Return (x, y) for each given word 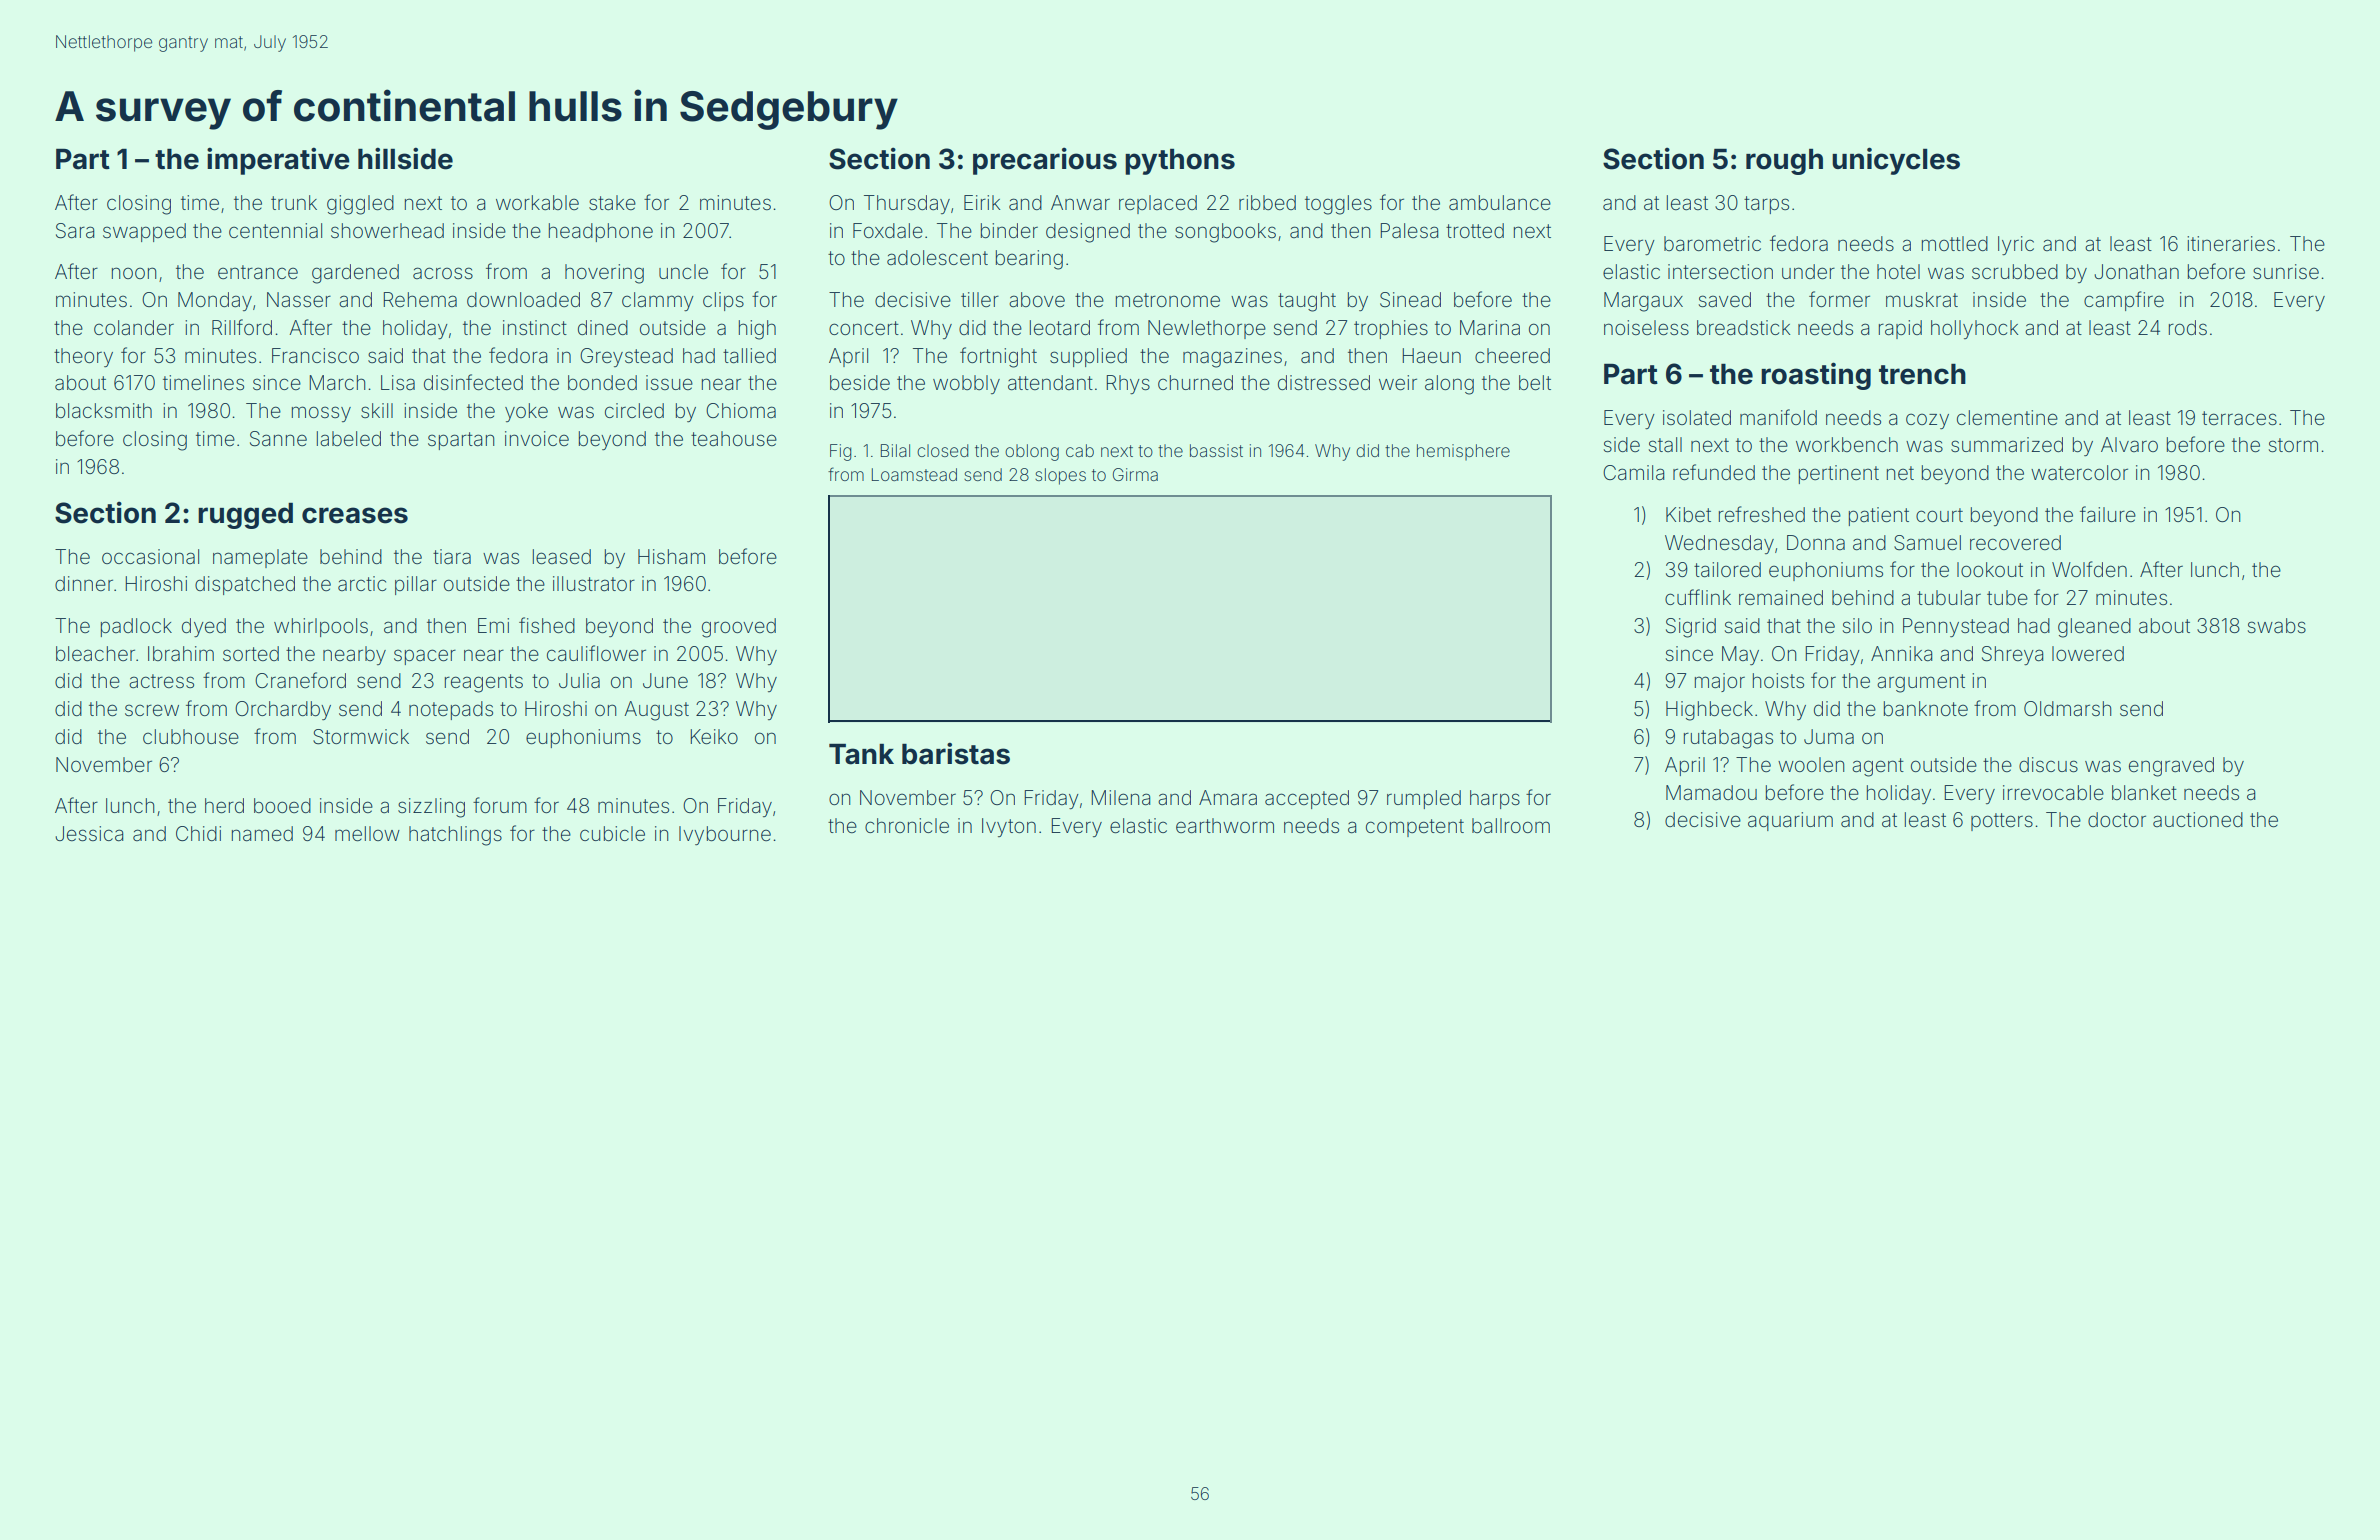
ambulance (1500, 202)
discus (2048, 764)
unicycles (1896, 161)
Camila (1634, 472)
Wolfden (2089, 569)
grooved (739, 628)
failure (2108, 514)
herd (224, 805)
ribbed (1267, 202)
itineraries (2231, 243)
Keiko (714, 736)
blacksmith (104, 410)
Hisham (671, 556)
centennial (275, 230)
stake (612, 202)
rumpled (1424, 799)
